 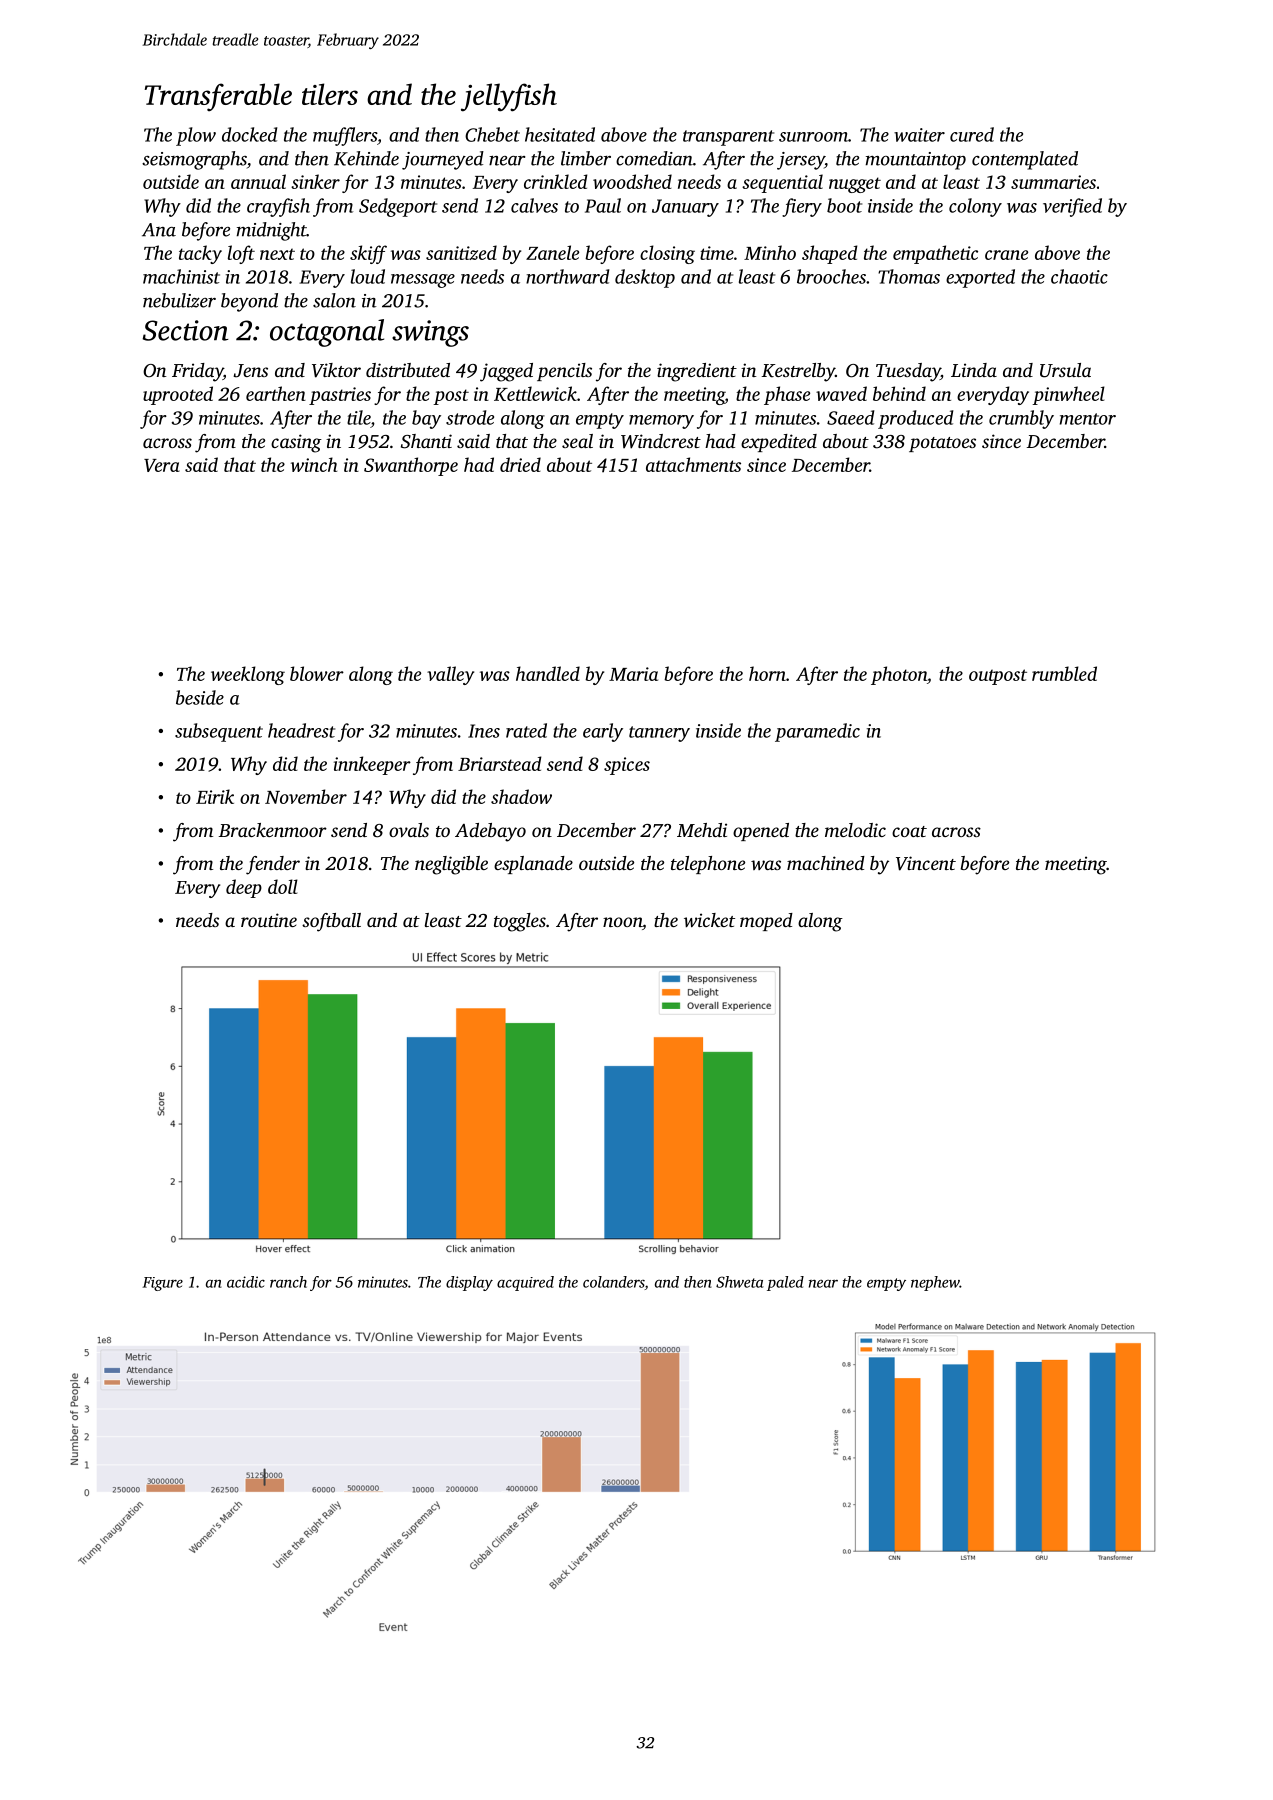 What do you see at coordinates (899, 675) in the screenshot?
I see `photon` at bounding box center [899, 675].
